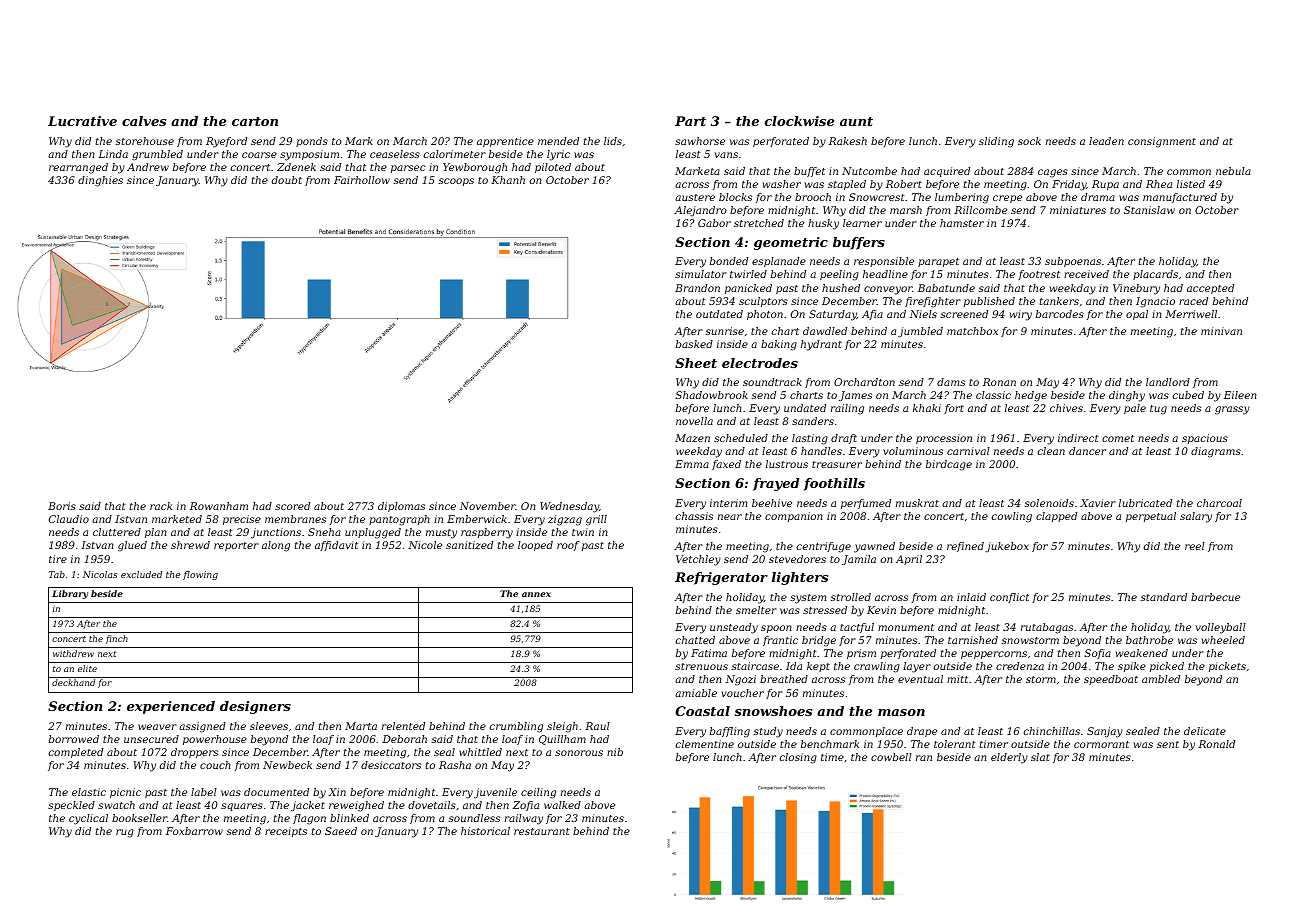 The width and height of the screenshot is (1308, 924). Describe the element at coordinates (1145, 503) in the screenshot. I see `lubricated` at that location.
